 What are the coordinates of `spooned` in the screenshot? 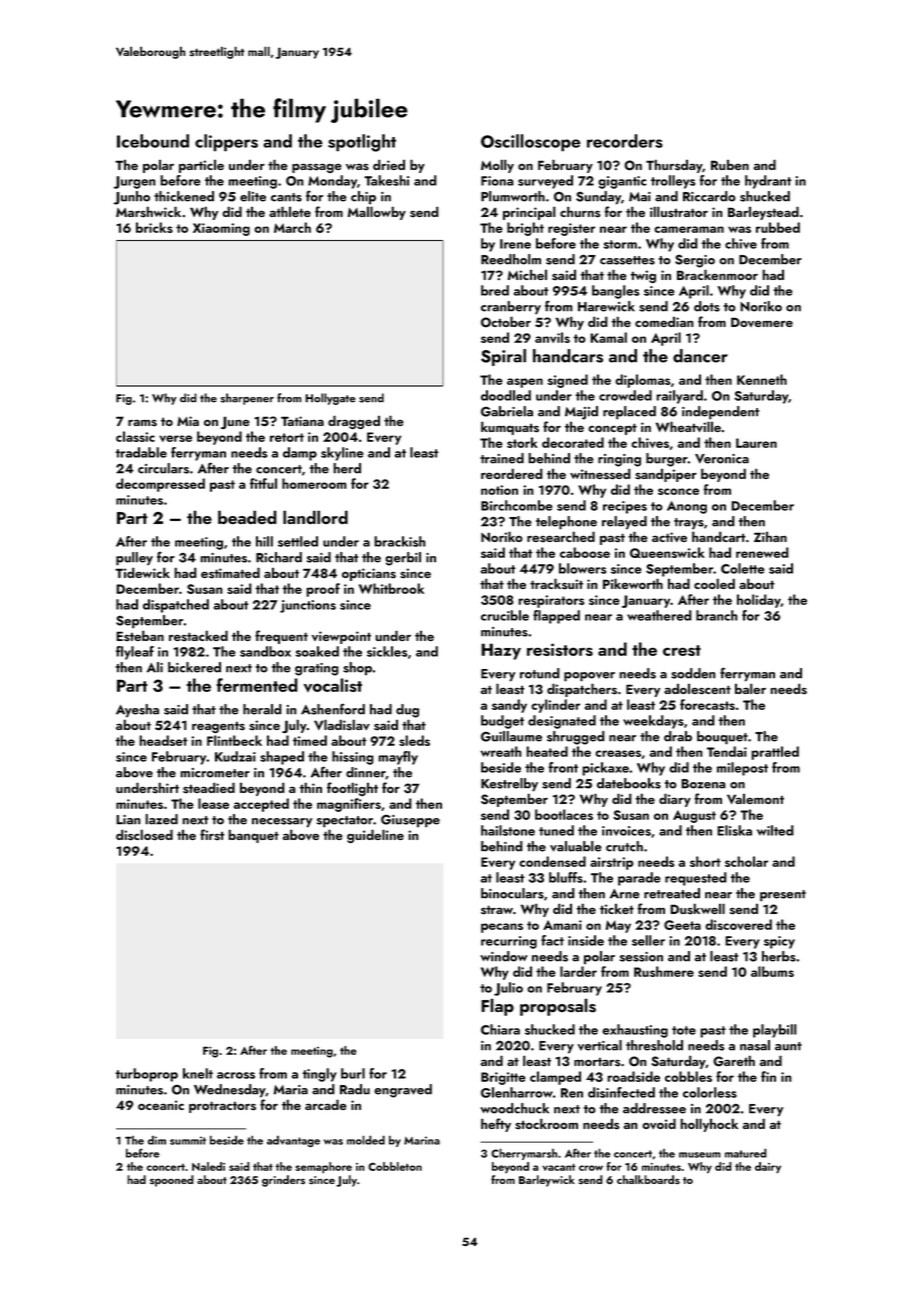 It's located at (172, 1181).
